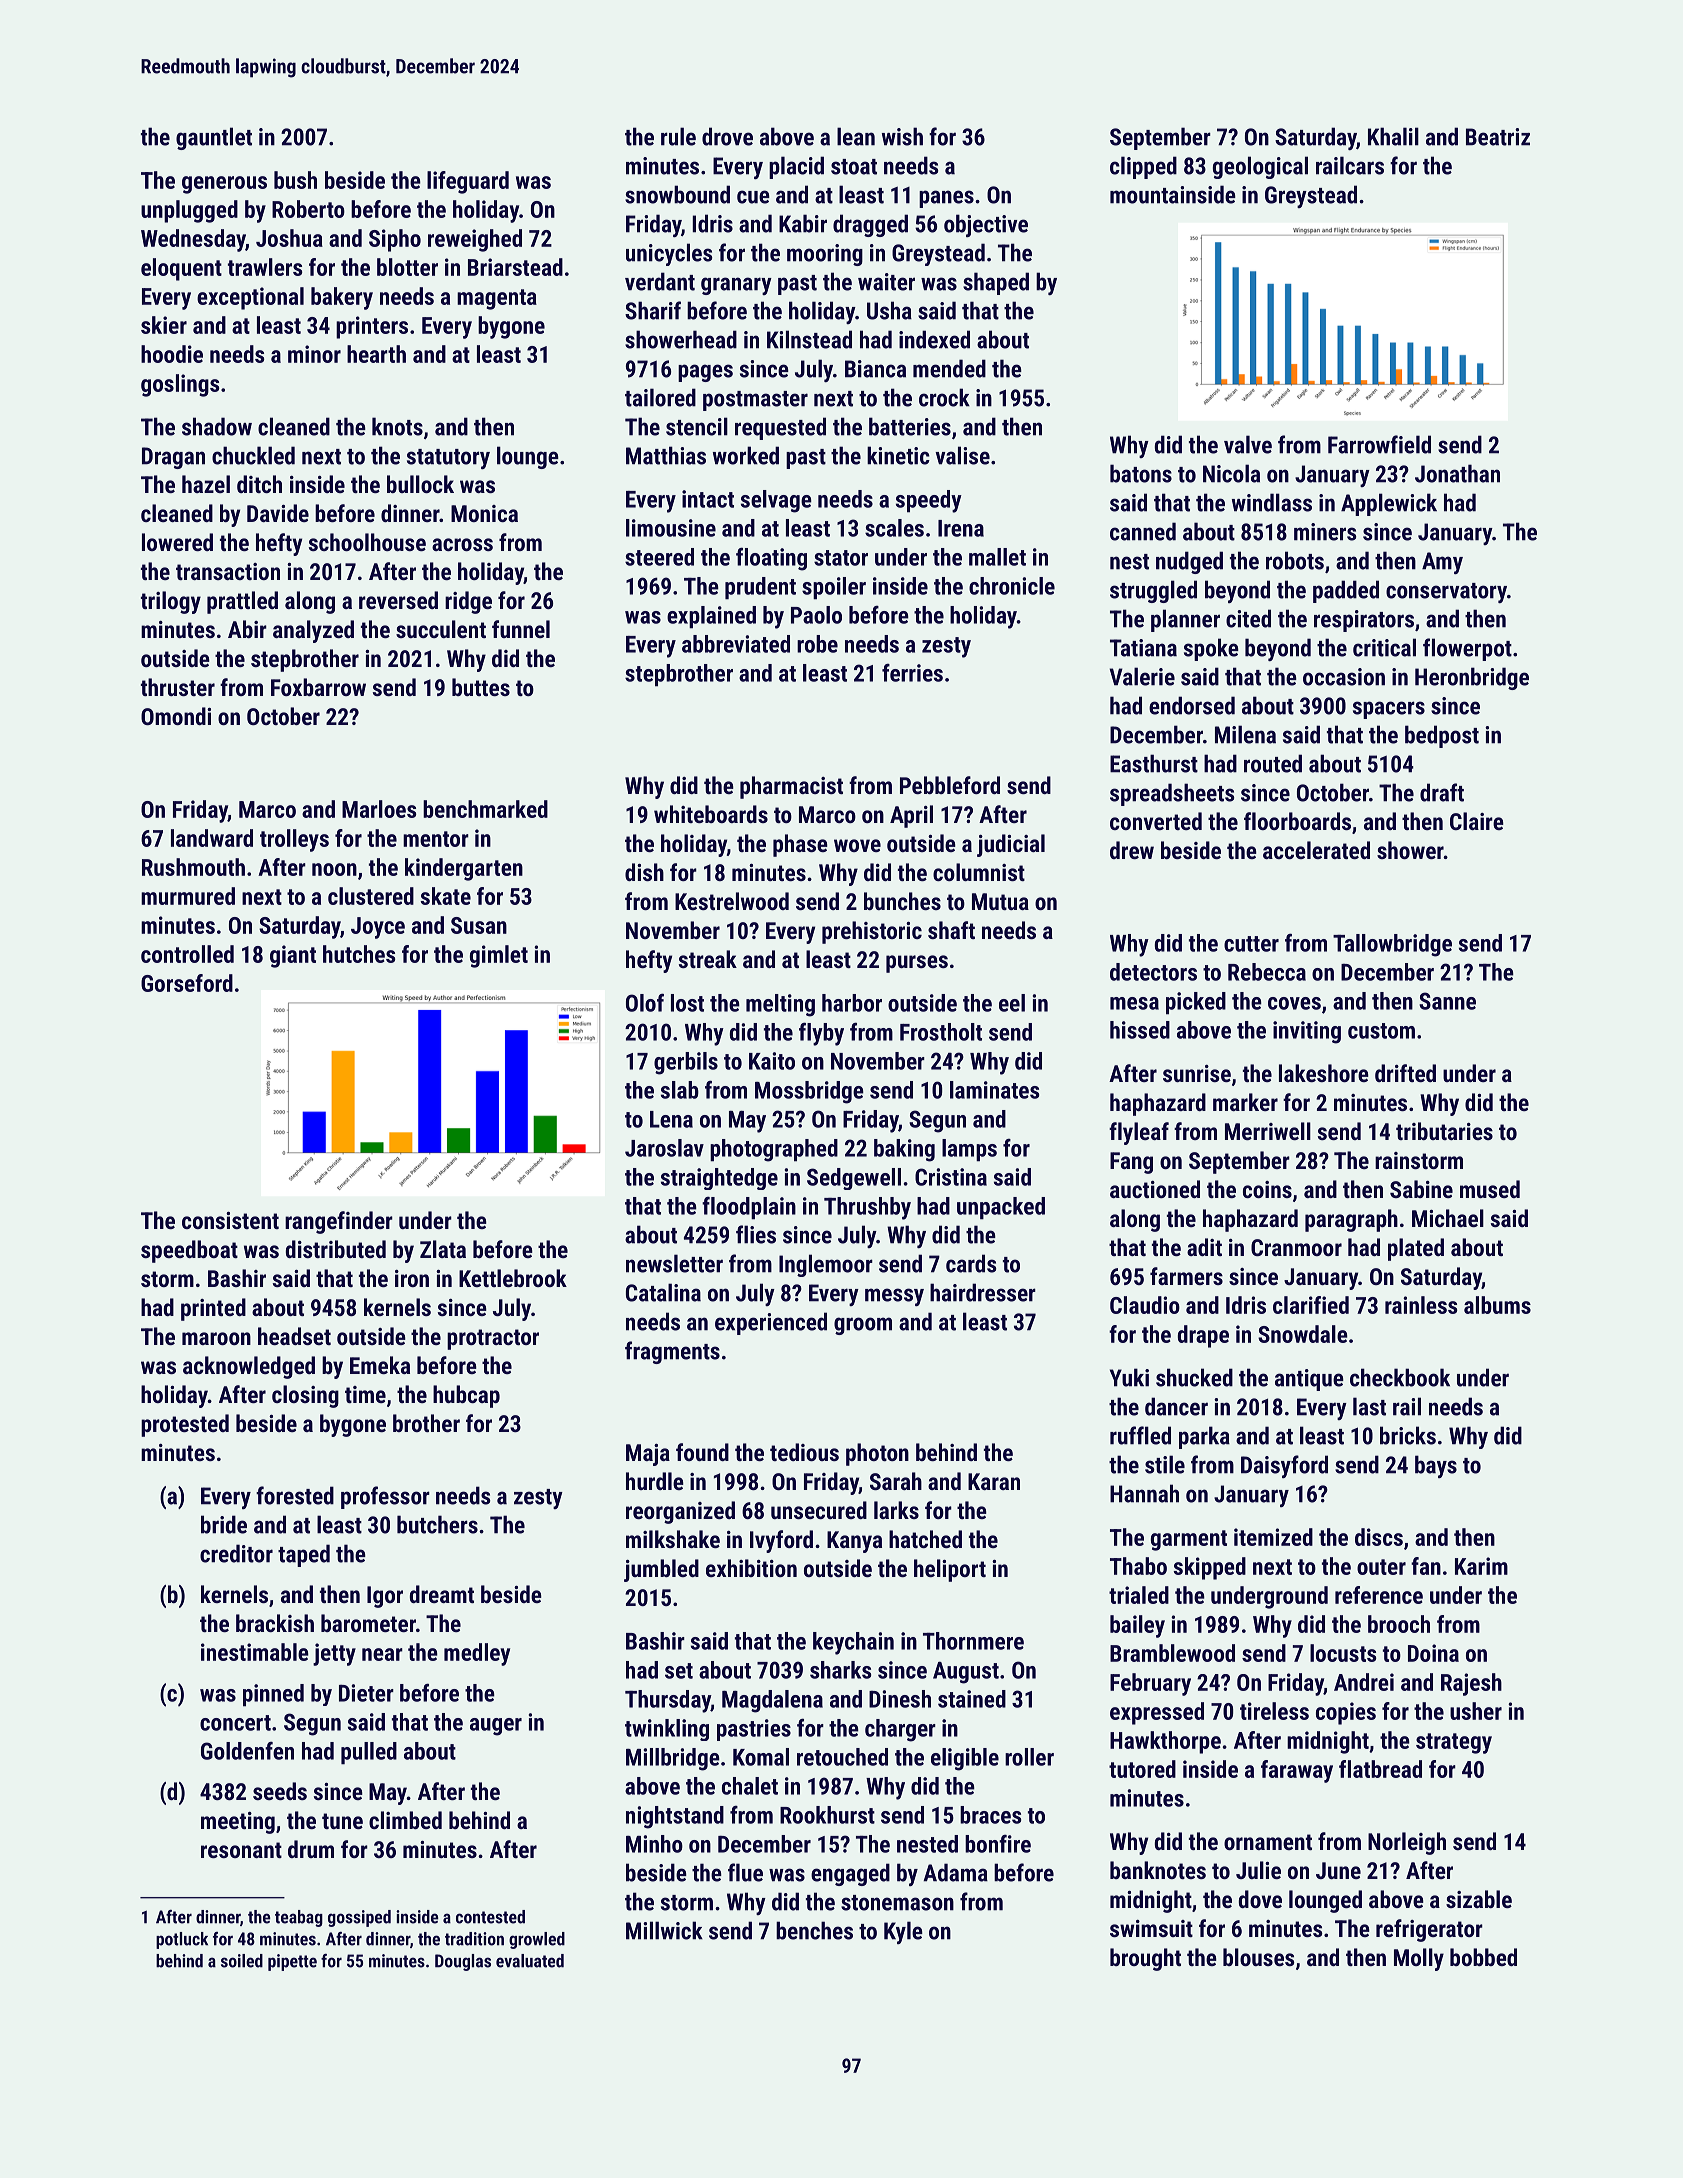  What do you see at coordinates (678, 136) in the screenshot?
I see `rule` at bounding box center [678, 136].
